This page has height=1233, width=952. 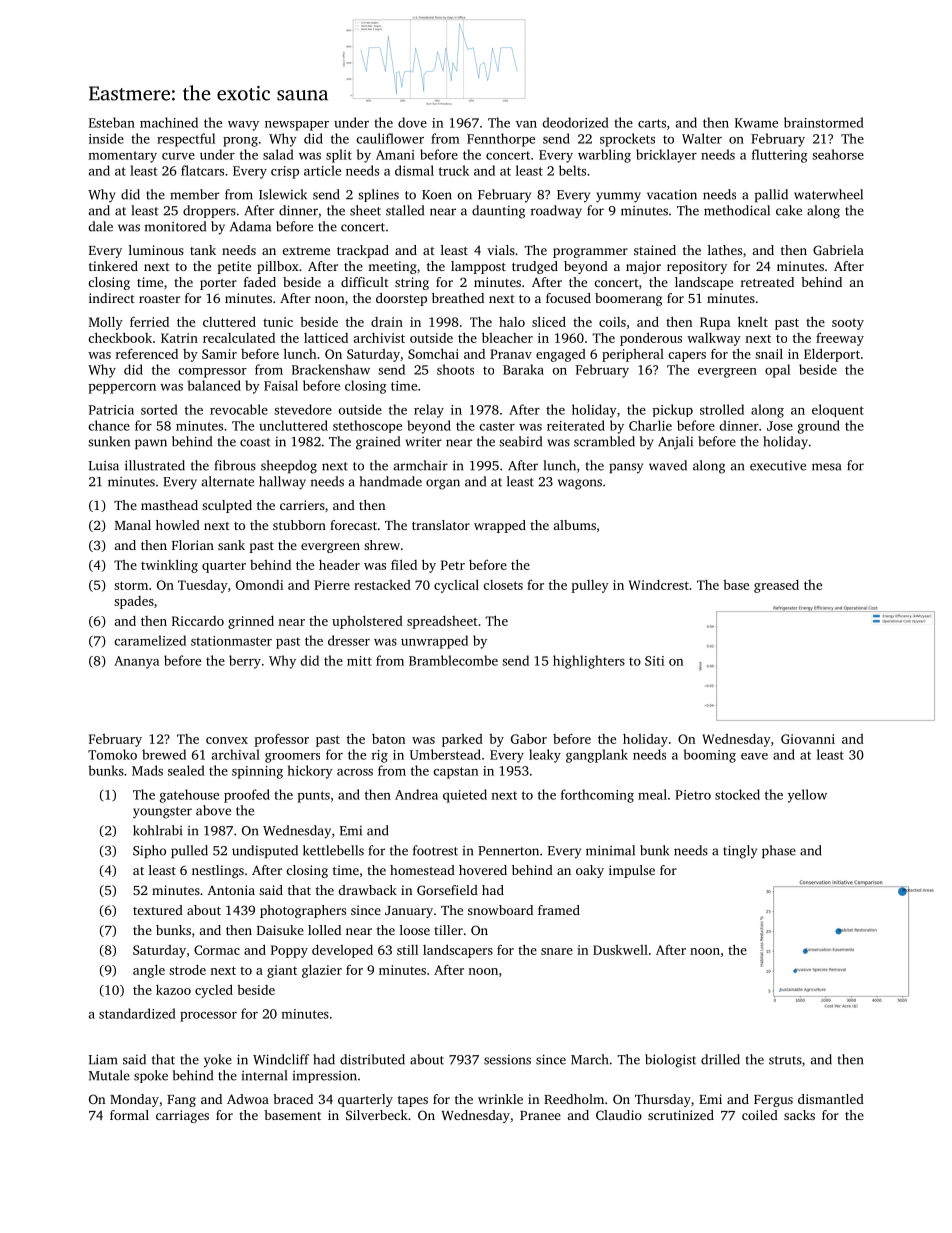 What do you see at coordinates (332, 585) in the page?
I see `Pierre` at bounding box center [332, 585].
